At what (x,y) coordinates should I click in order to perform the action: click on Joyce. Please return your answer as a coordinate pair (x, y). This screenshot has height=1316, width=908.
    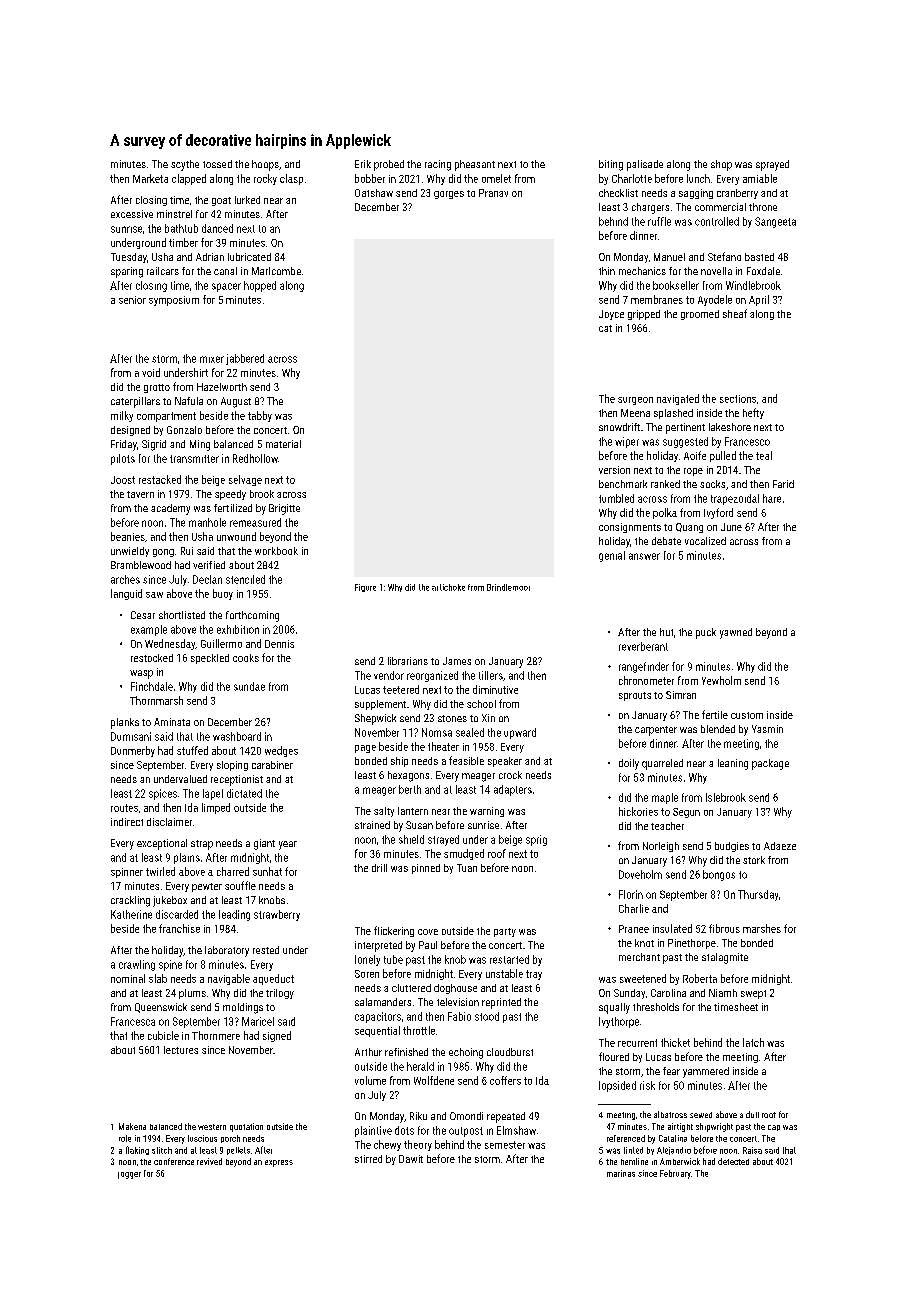
    Looking at the image, I should click on (611, 315).
